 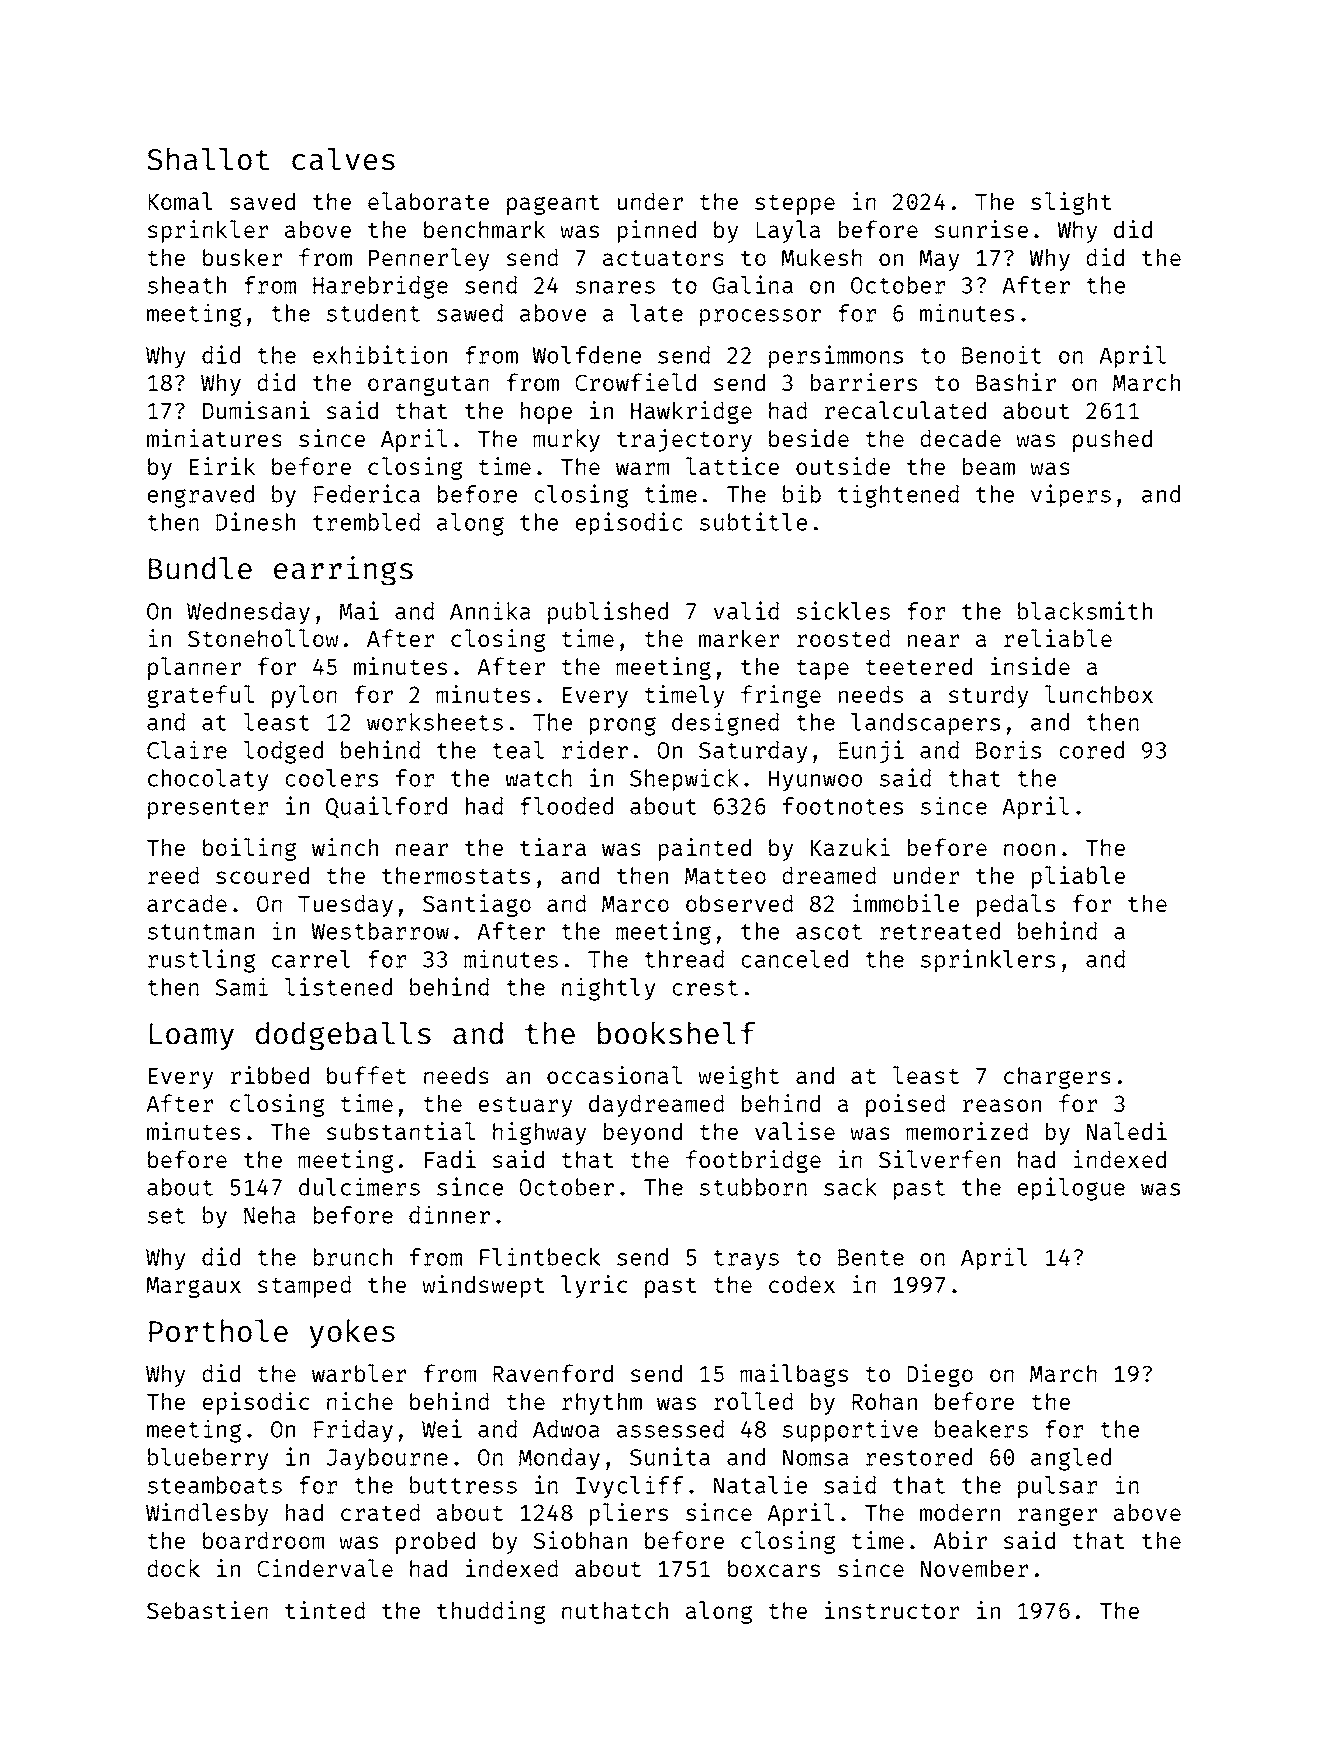 What do you see at coordinates (380, 287) in the page?
I see `Harebridge` at bounding box center [380, 287].
